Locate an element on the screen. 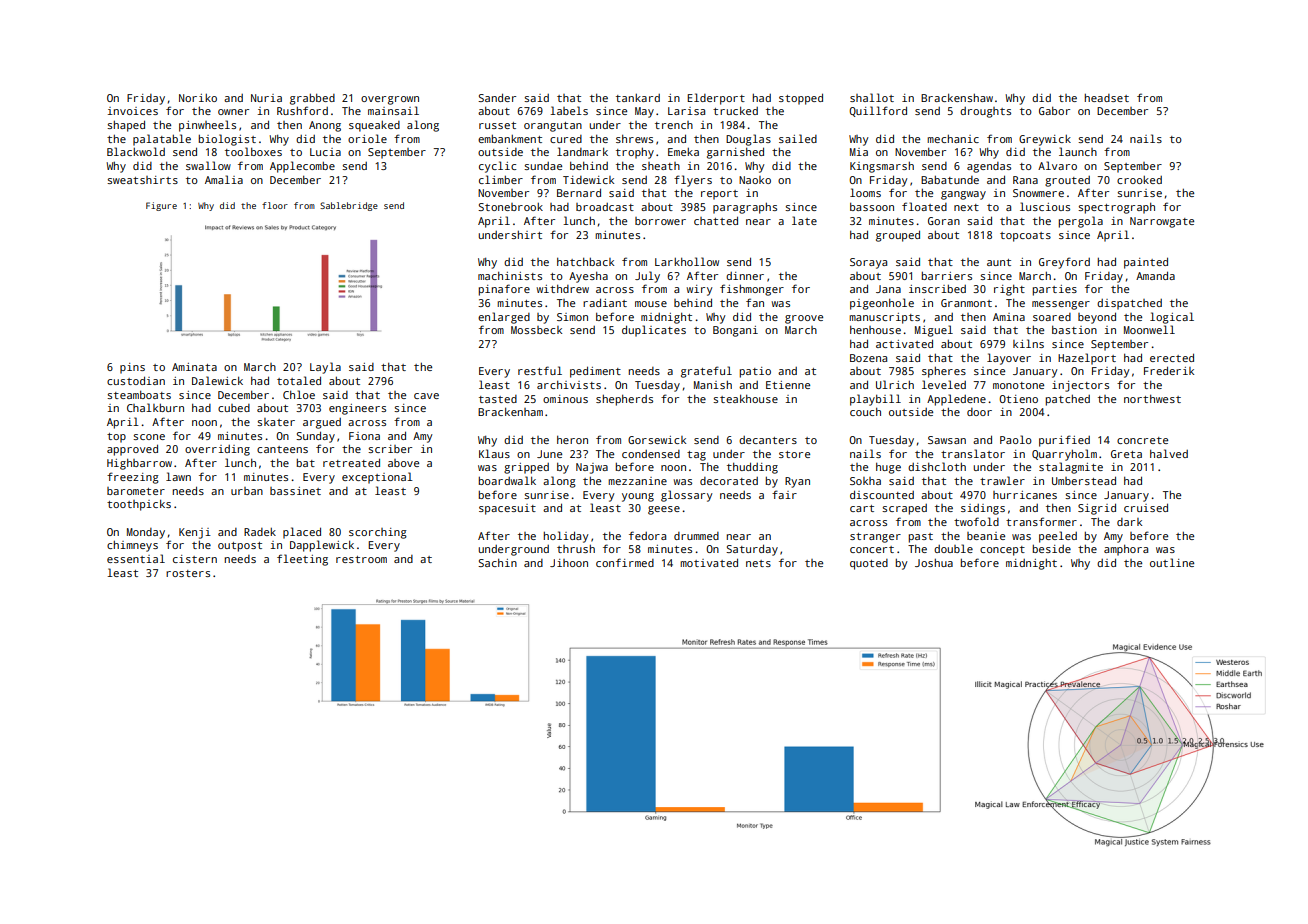  chimneys is located at coordinates (132, 546).
